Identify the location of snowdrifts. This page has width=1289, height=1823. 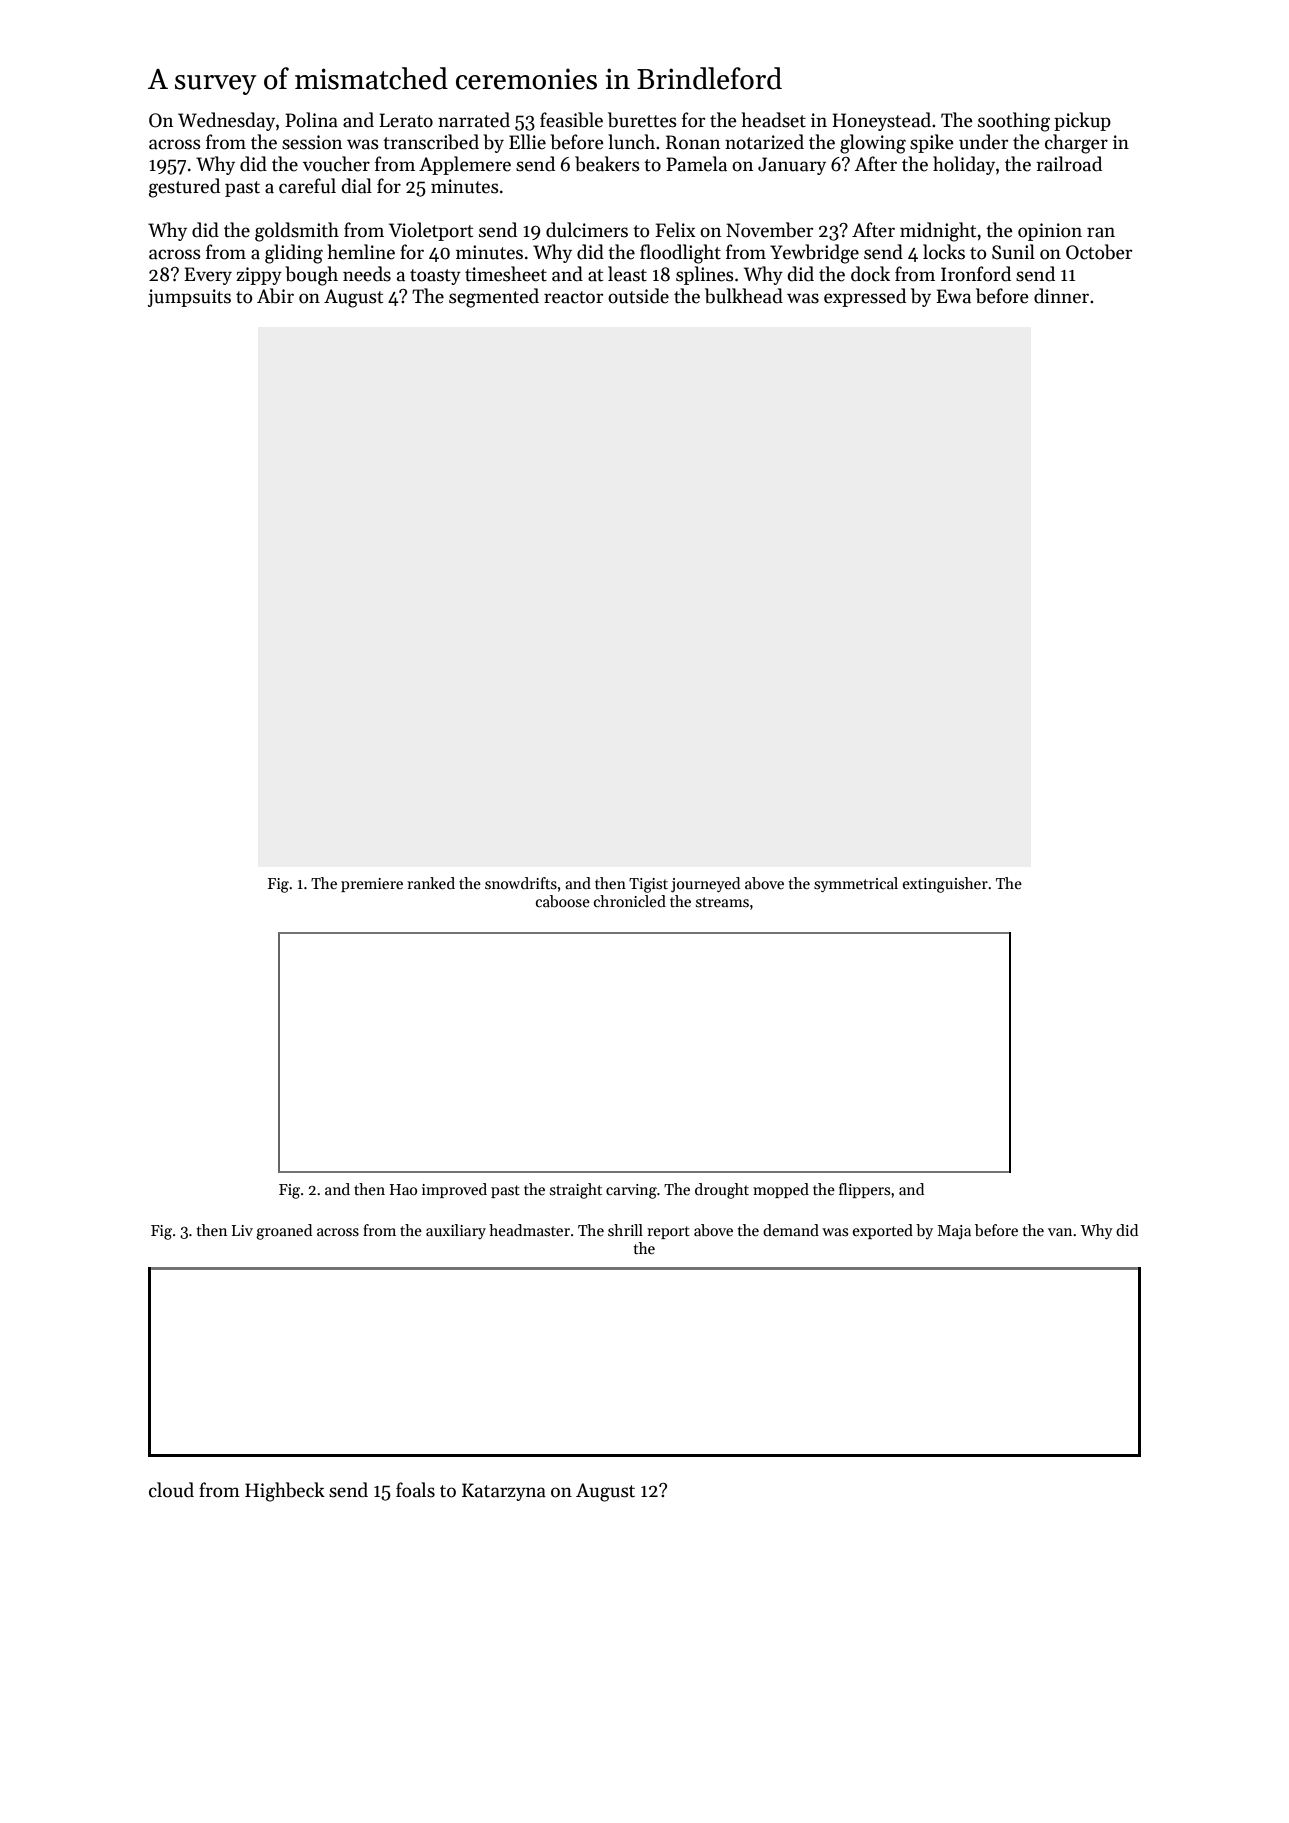
(521, 883).
